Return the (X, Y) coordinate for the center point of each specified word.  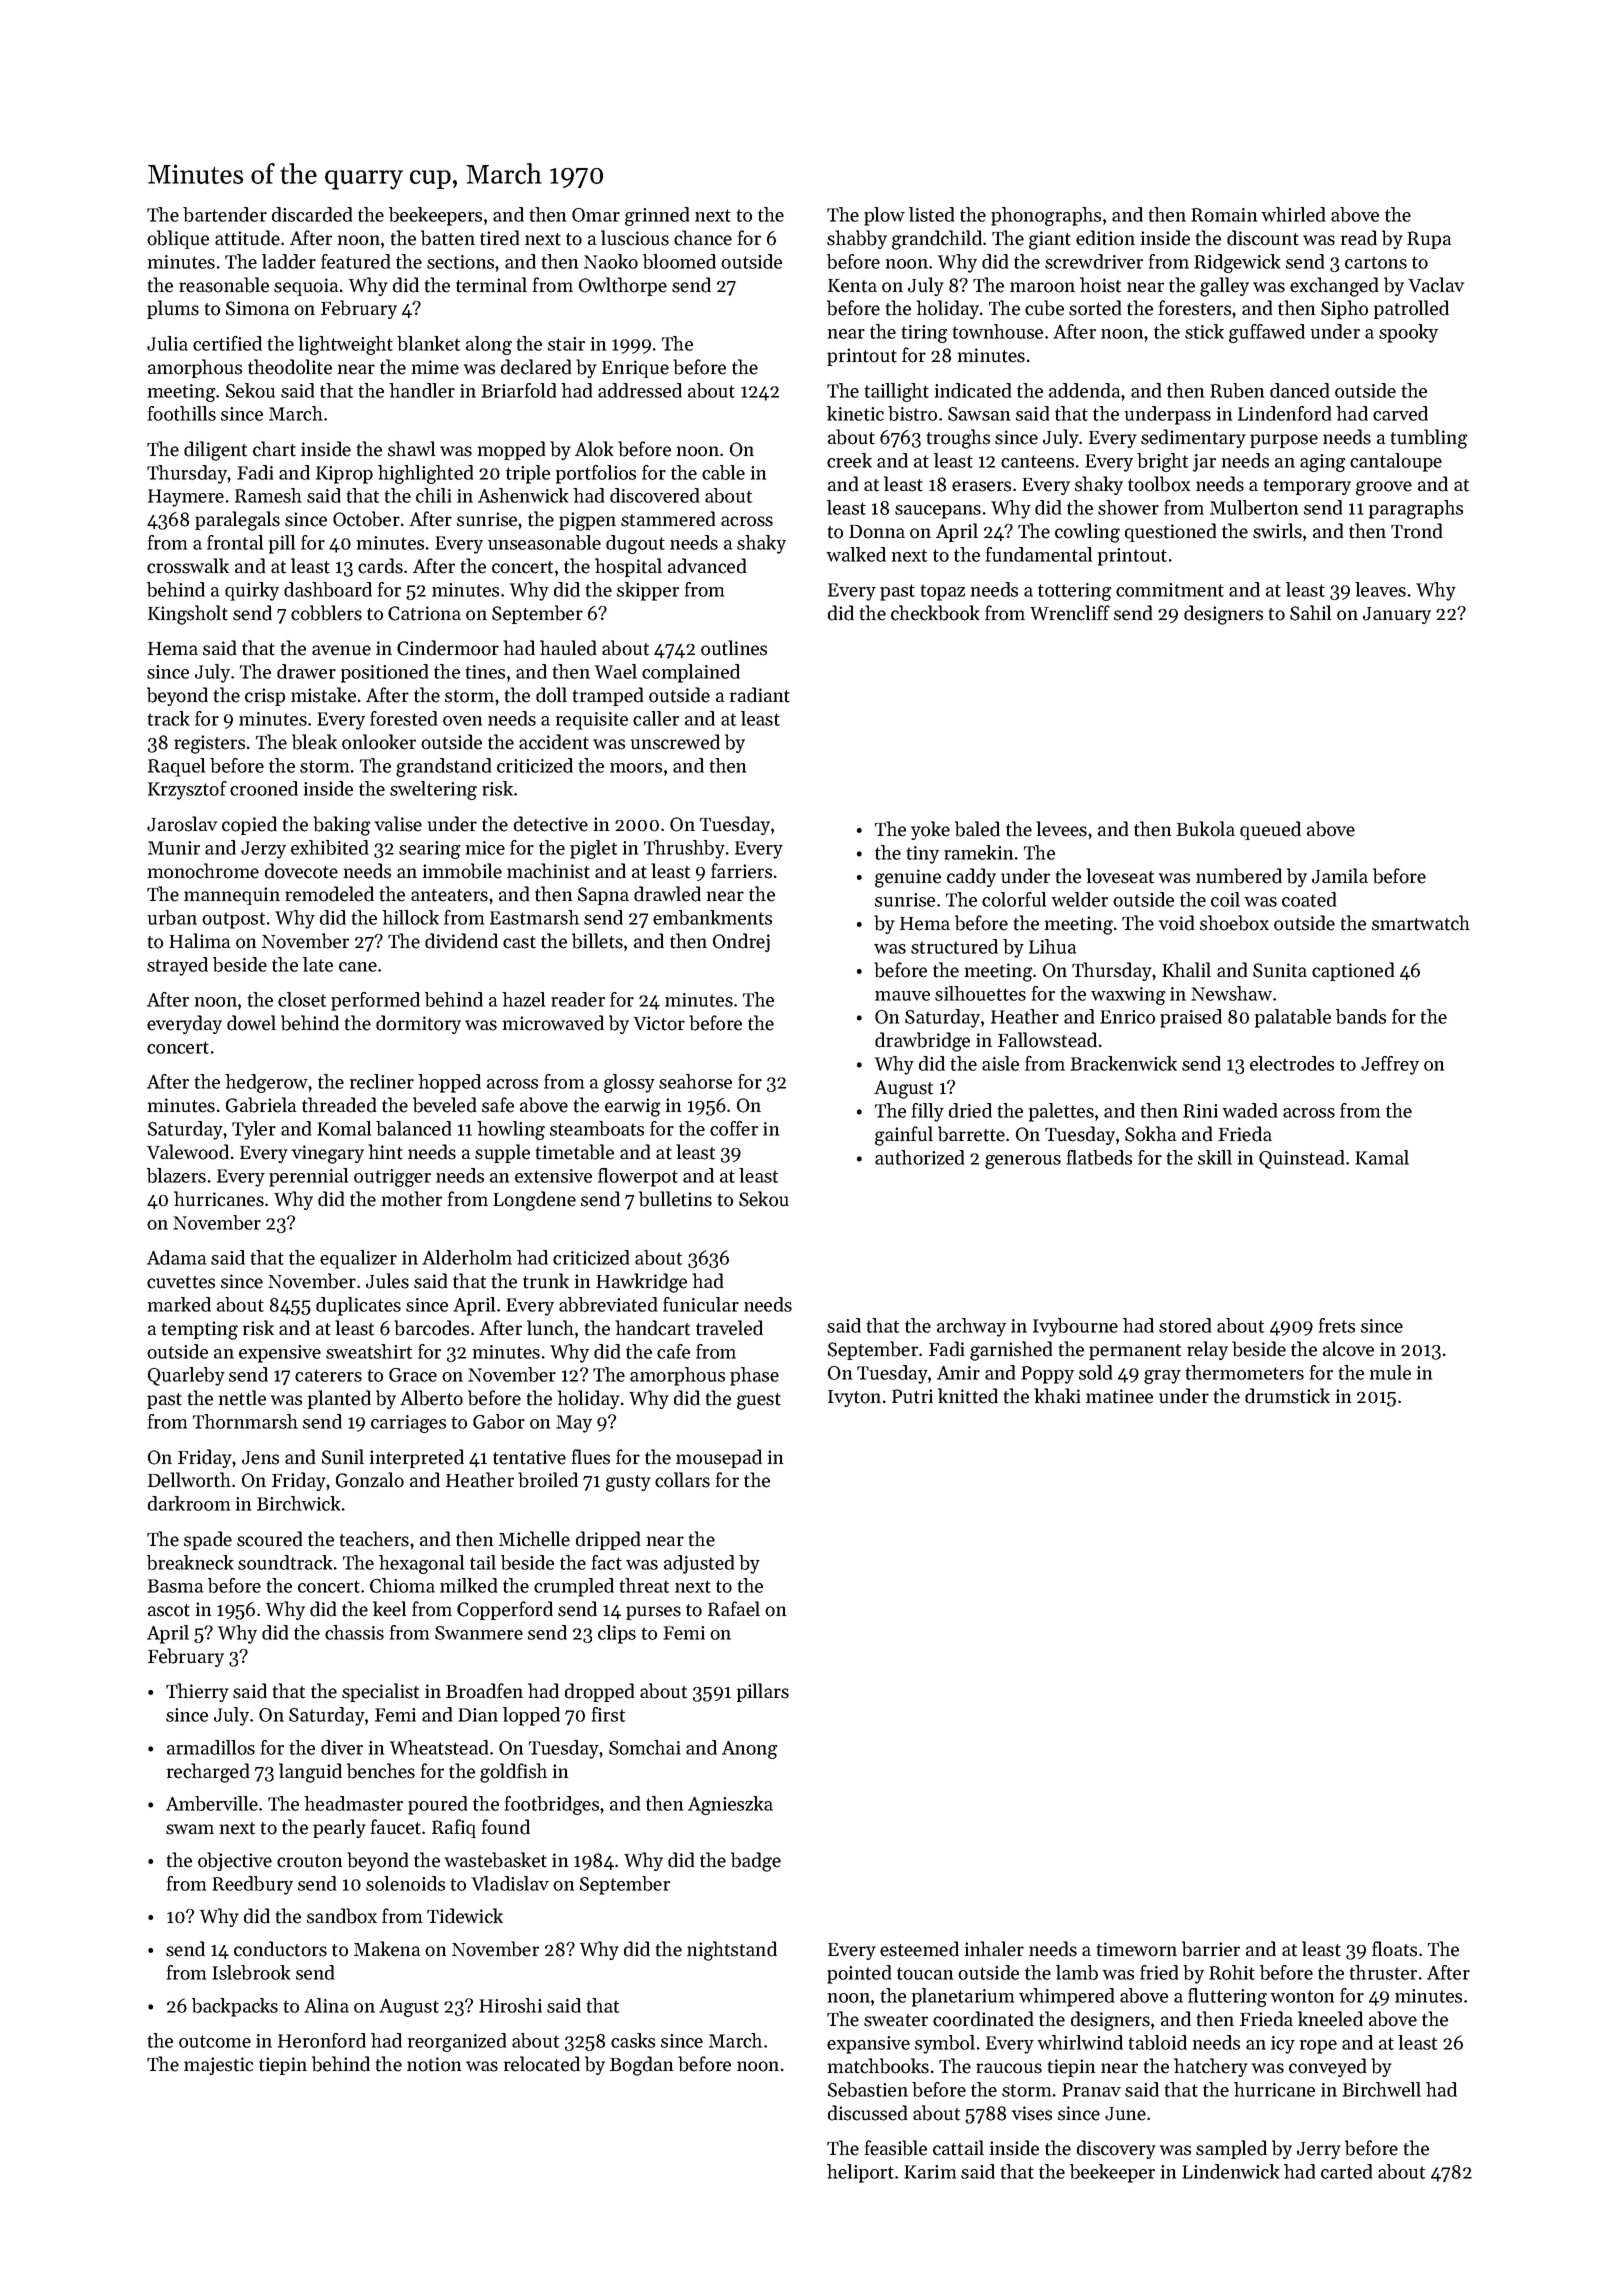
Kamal (1382, 1157)
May (574, 1424)
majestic (218, 2066)
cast (519, 942)
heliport (860, 2173)
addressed (640, 390)
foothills (182, 413)
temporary (1307, 487)
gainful (904, 1136)
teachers (374, 1539)
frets (1337, 1325)
